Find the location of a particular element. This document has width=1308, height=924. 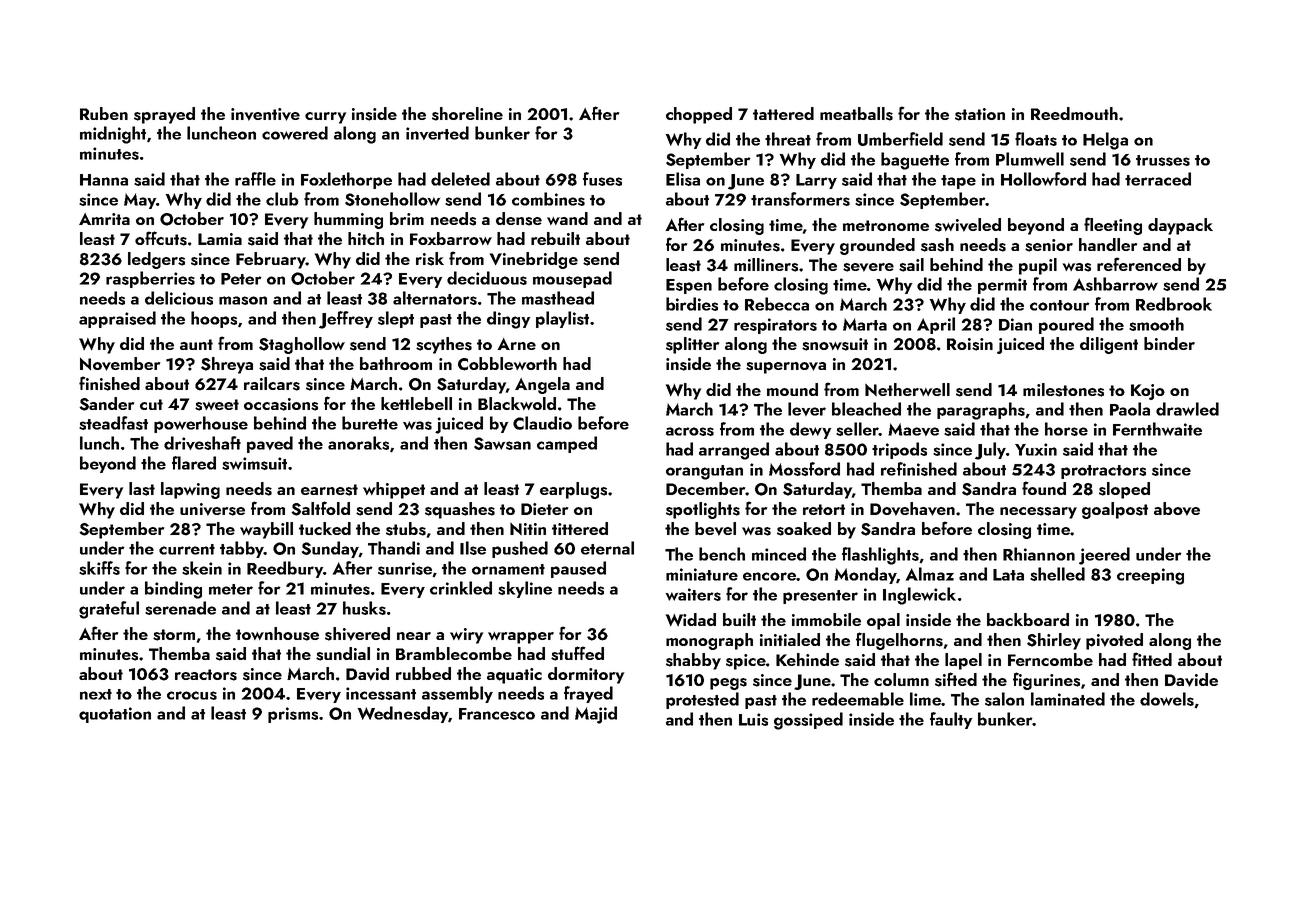

Elisa is located at coordinates (683, 179).
